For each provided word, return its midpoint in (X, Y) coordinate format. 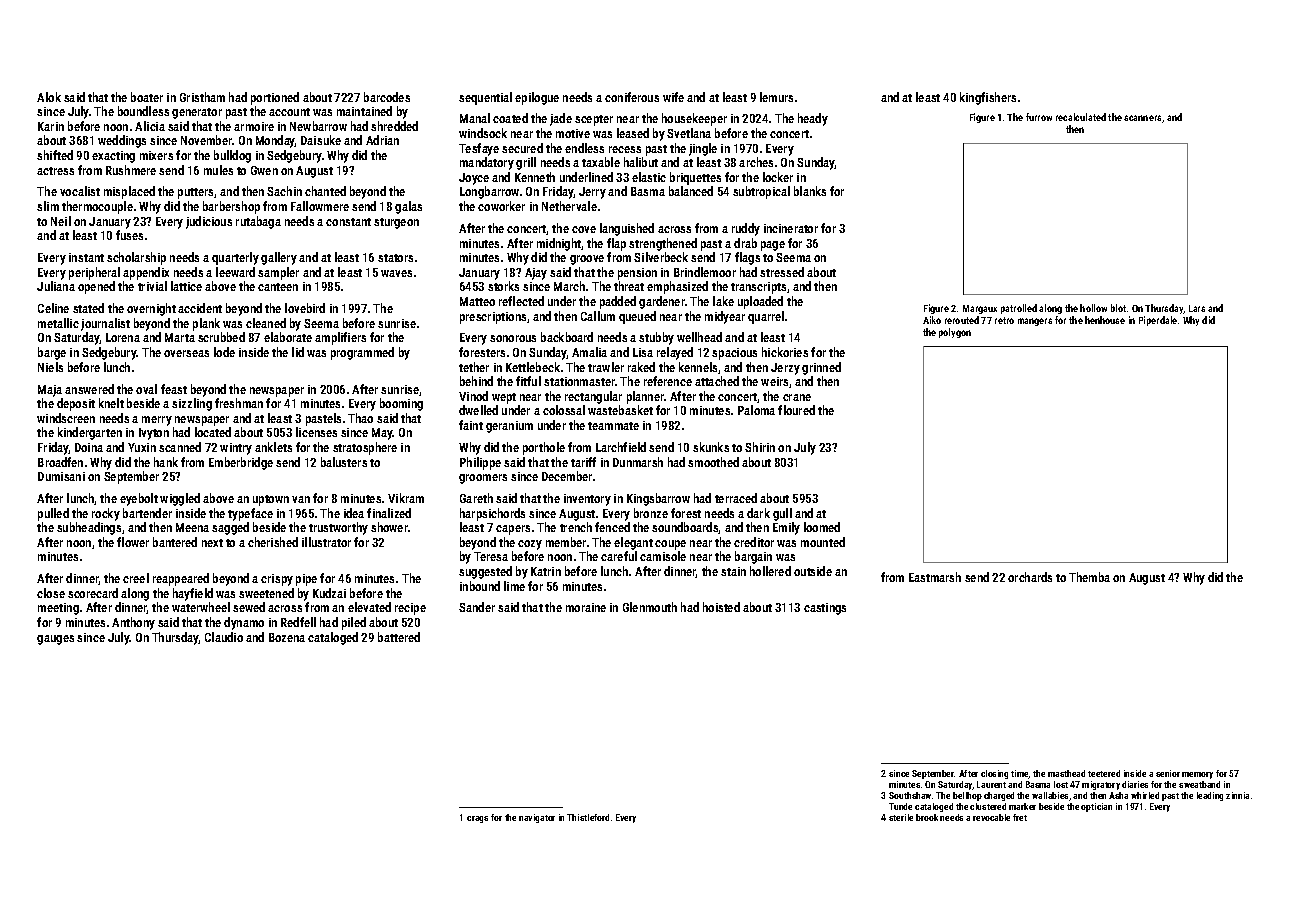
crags (477, 819)
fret (1020, 817)
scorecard (93, 593)
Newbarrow (318, 126)
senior (1168, 773)
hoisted (721, 607)
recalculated (1081, 117)
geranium (509, 427)
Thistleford (588, 817)
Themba (1089, 577)
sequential (485, 98)
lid (298, 352)
